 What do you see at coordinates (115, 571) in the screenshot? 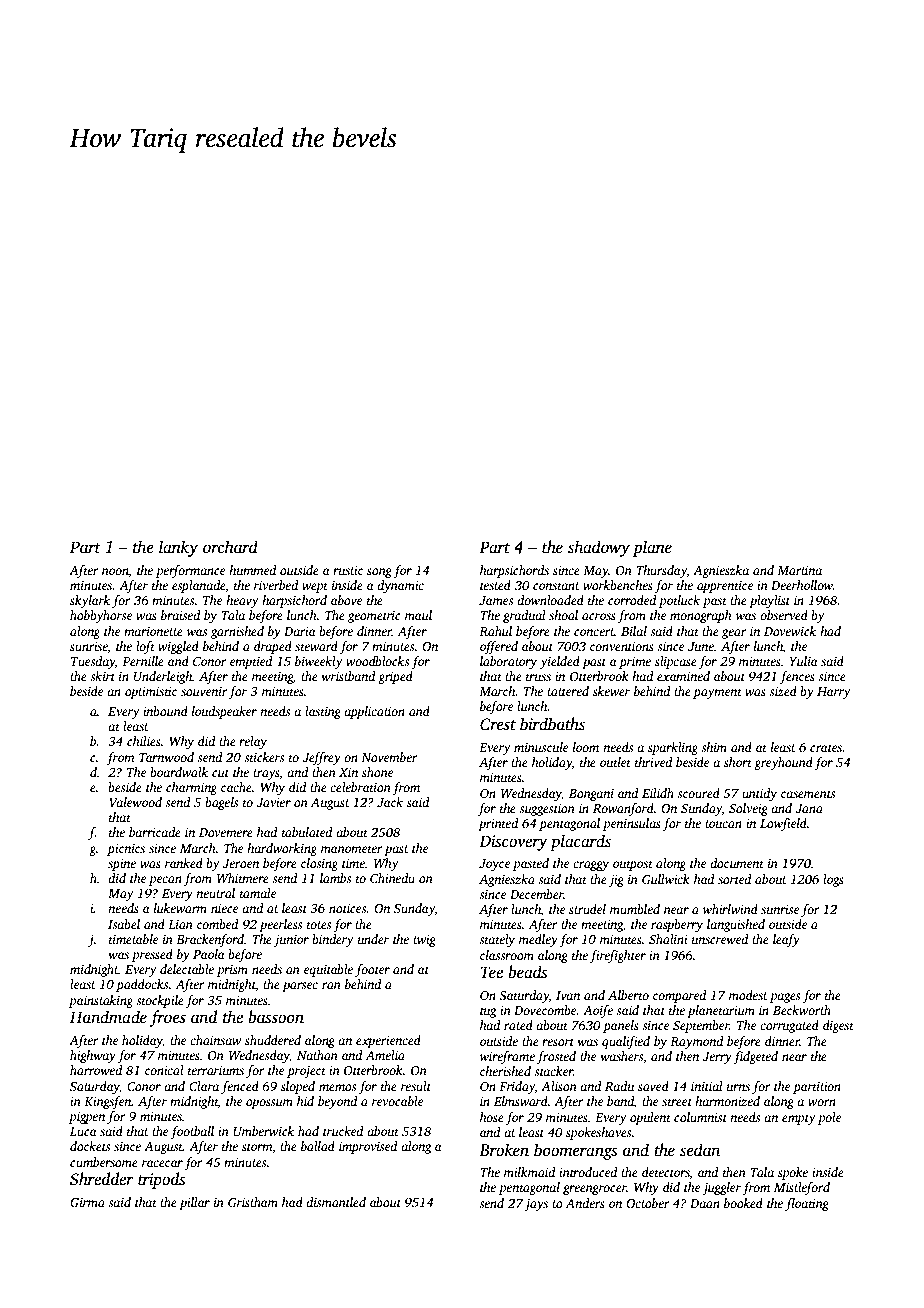
I see `noon` at bounding box center [115, 571].
